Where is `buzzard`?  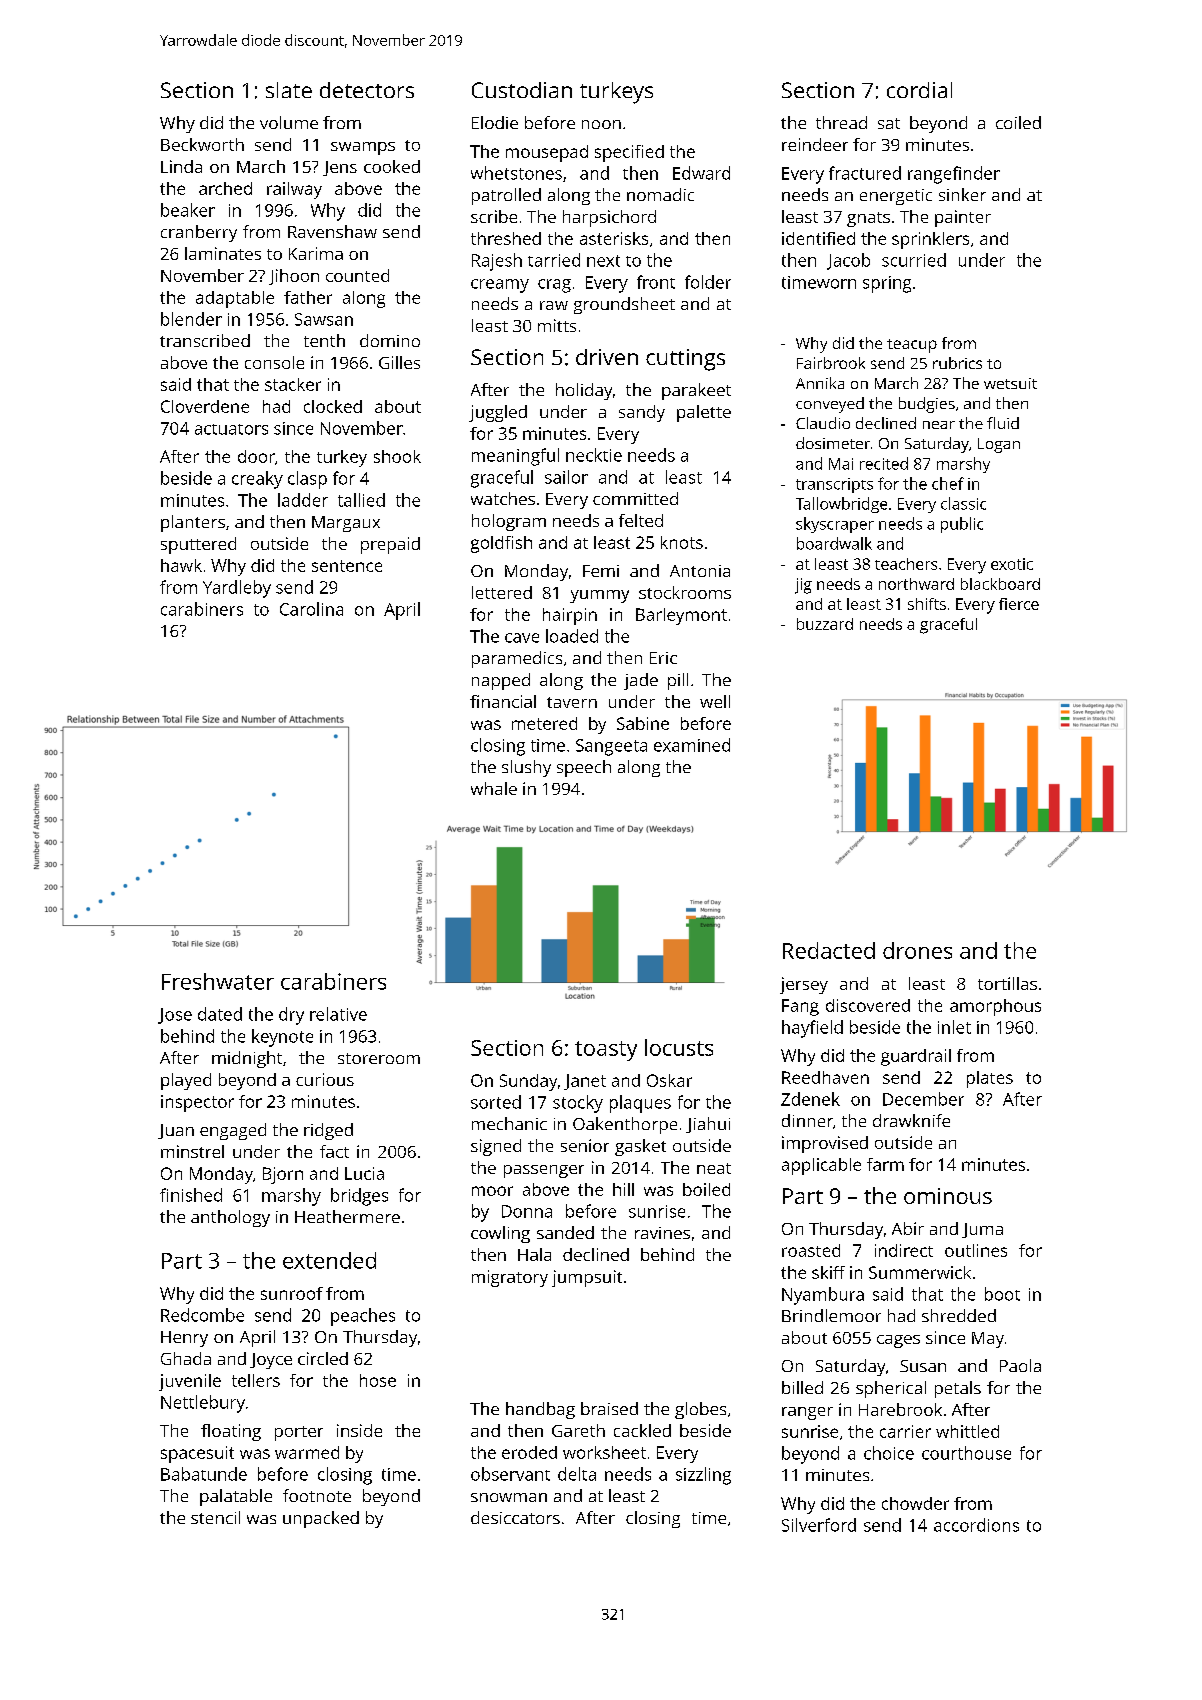
buzzard is located at coordinates (825, 624).
